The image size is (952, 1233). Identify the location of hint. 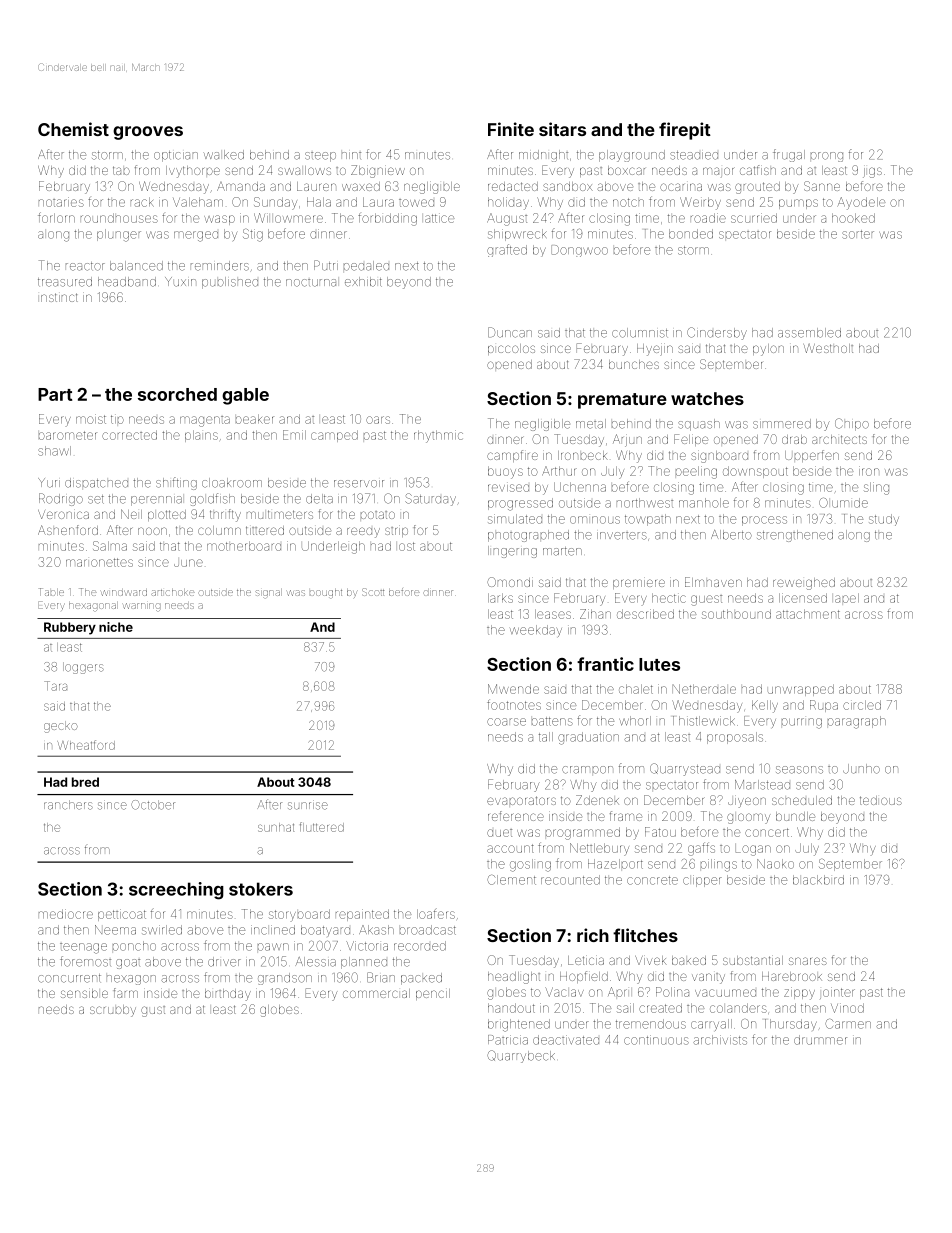
(351, 155).
